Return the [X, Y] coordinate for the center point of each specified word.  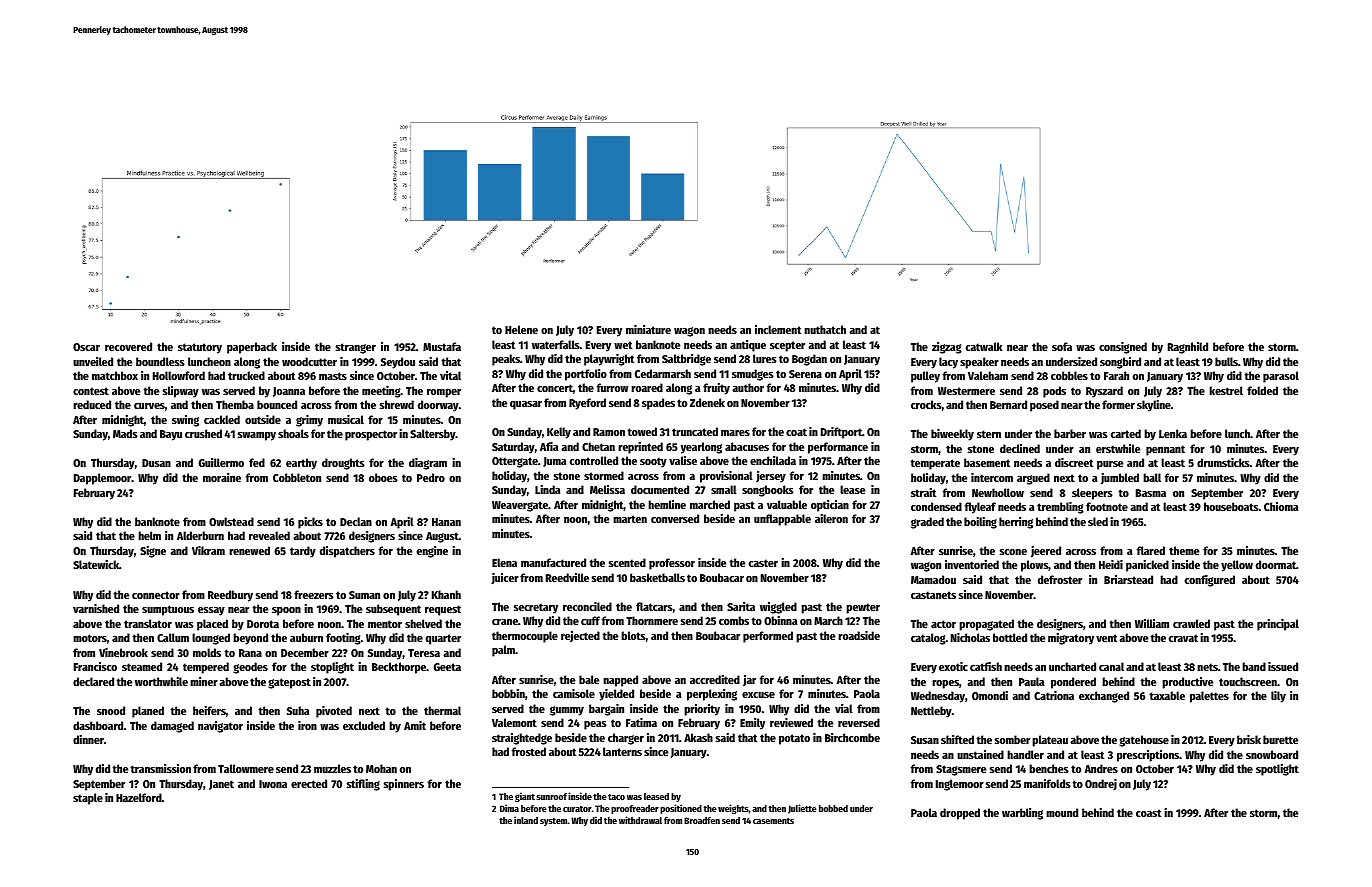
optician [830, 506]
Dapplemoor [102, 479]
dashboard [98, 725]
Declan [356, 521]
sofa [1062, 346]
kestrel [1226, 390]
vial [844, 708]
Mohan [381, 768]
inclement [778, 329]
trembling [1060, 508]
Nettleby [931, 712]
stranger [356, 348]
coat [796, 432]
